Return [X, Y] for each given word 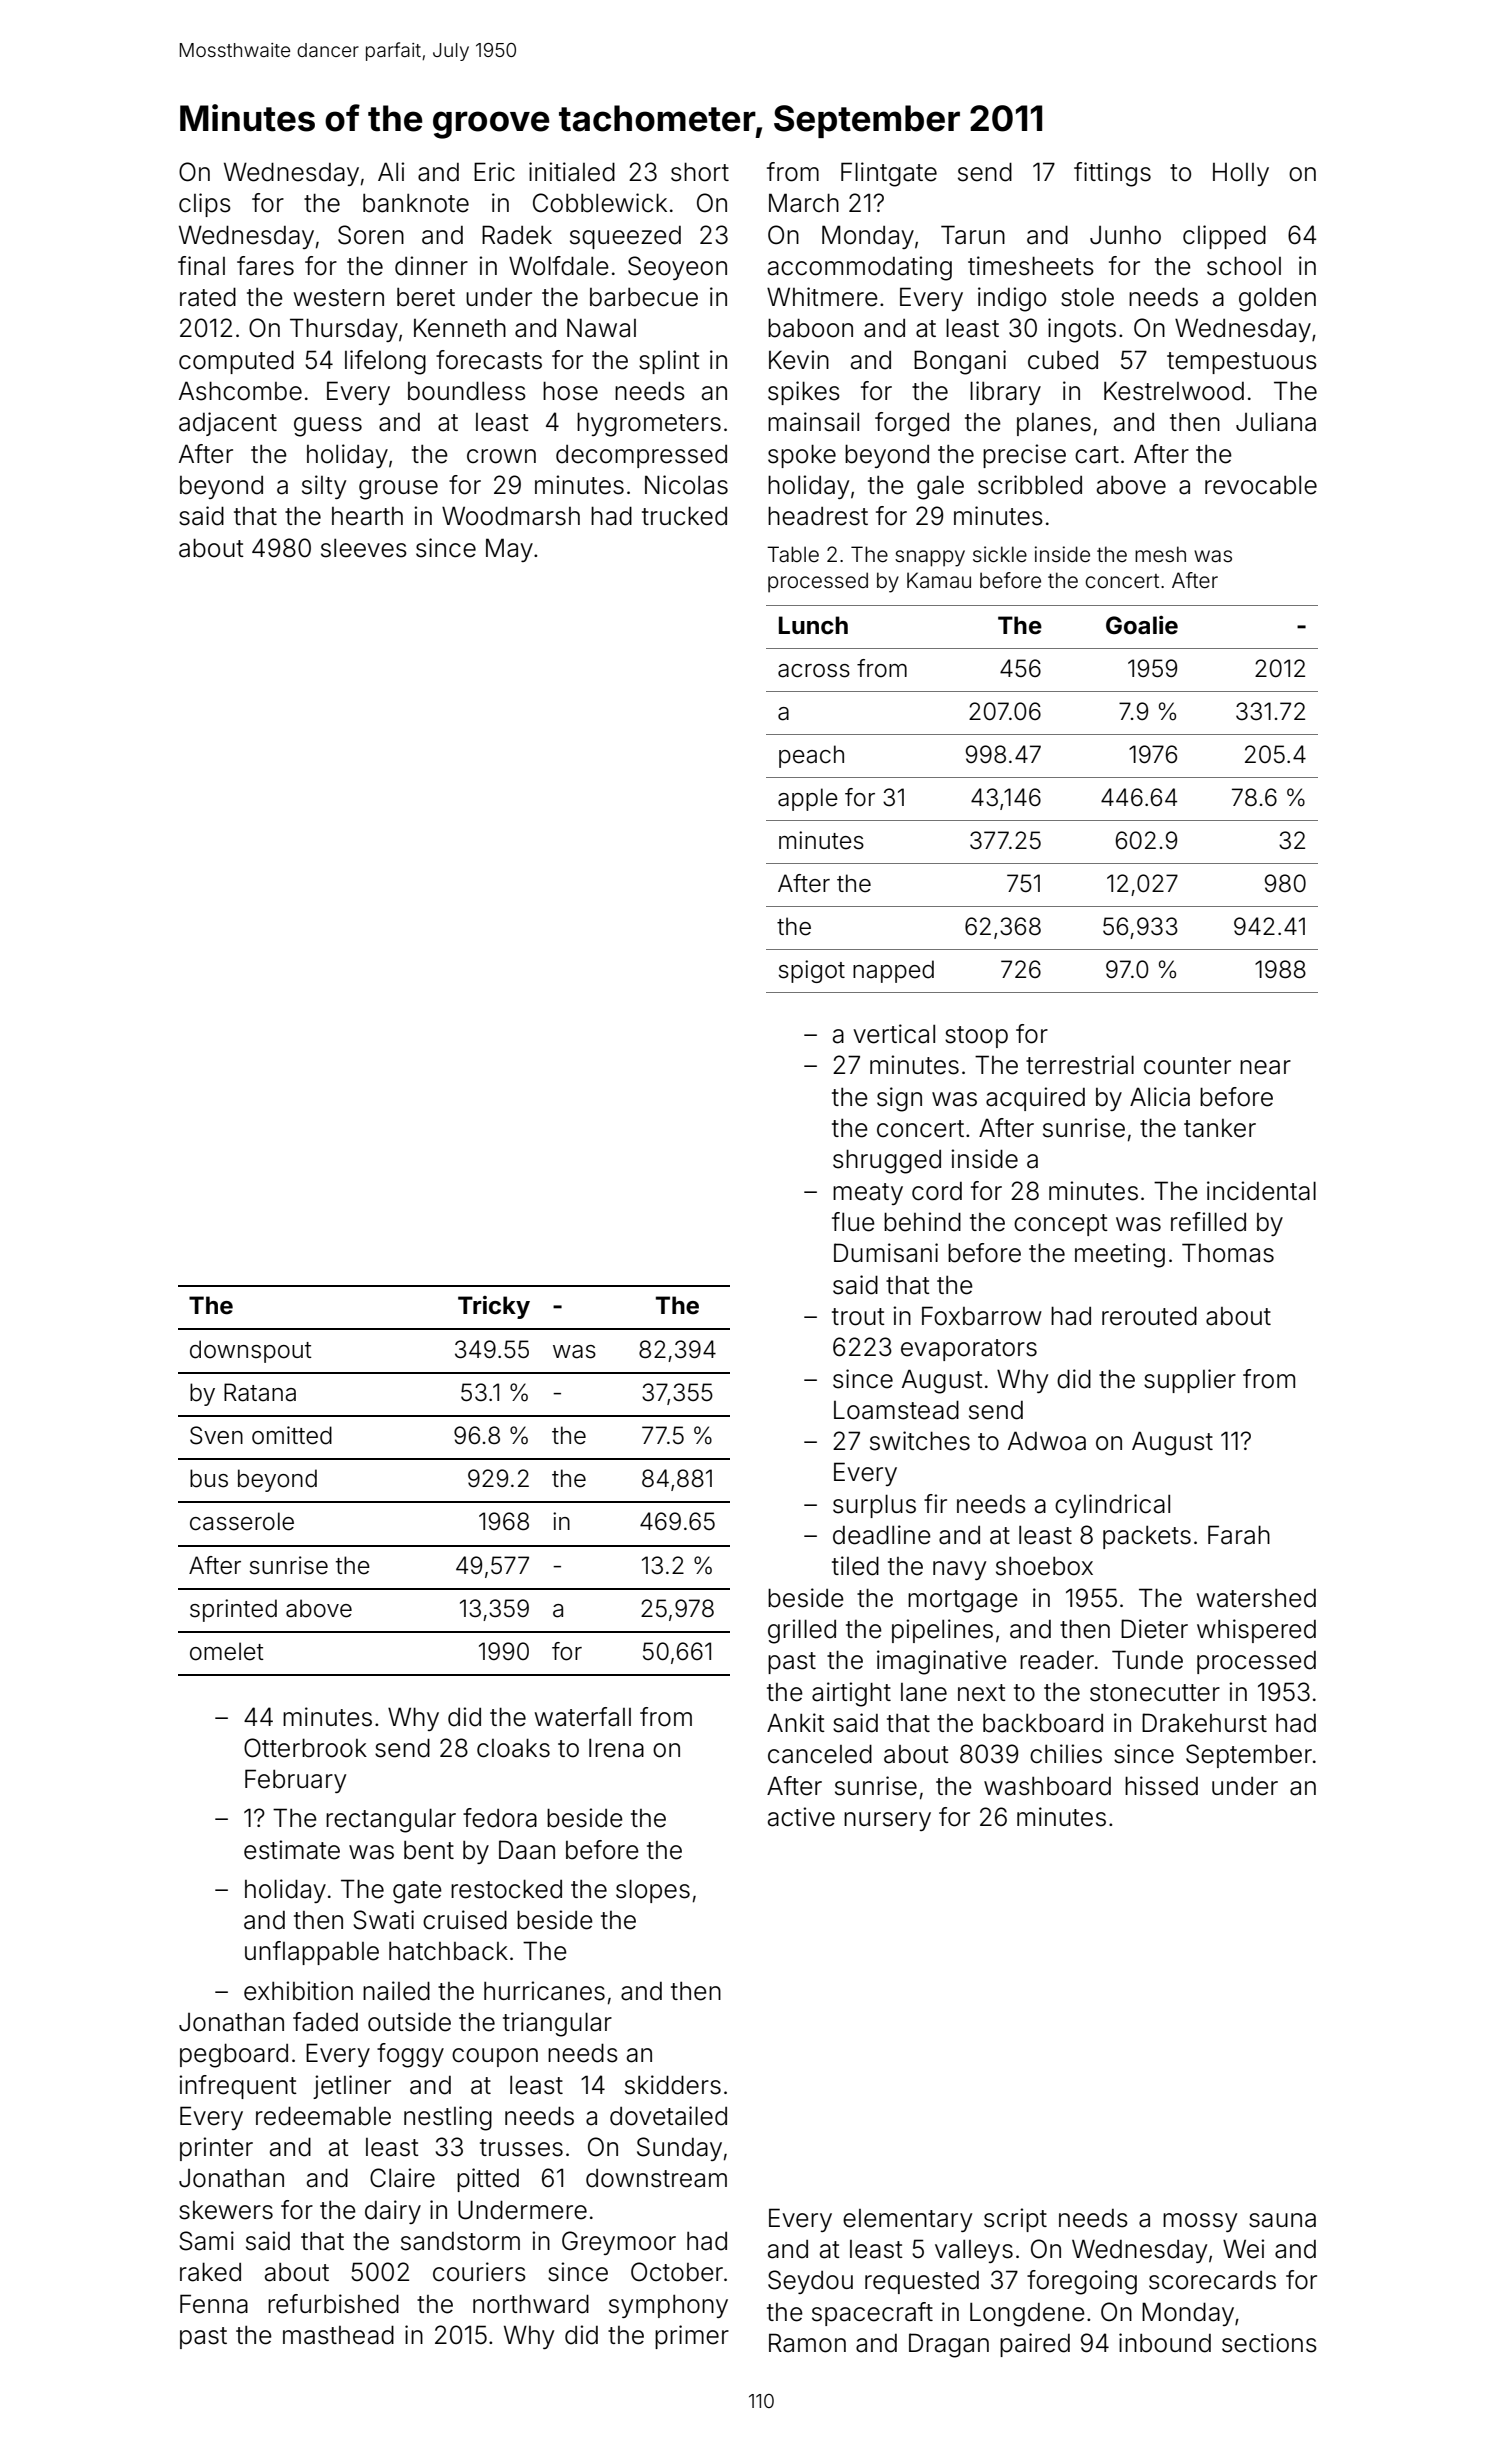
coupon [495, 2057]
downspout [251, 1351]
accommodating [860, 268]
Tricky [494, 1307]
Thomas [1228, 1253]
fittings [1112, 174]
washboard [1047, 1786]
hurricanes [544, 1991]
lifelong [385, 362]
